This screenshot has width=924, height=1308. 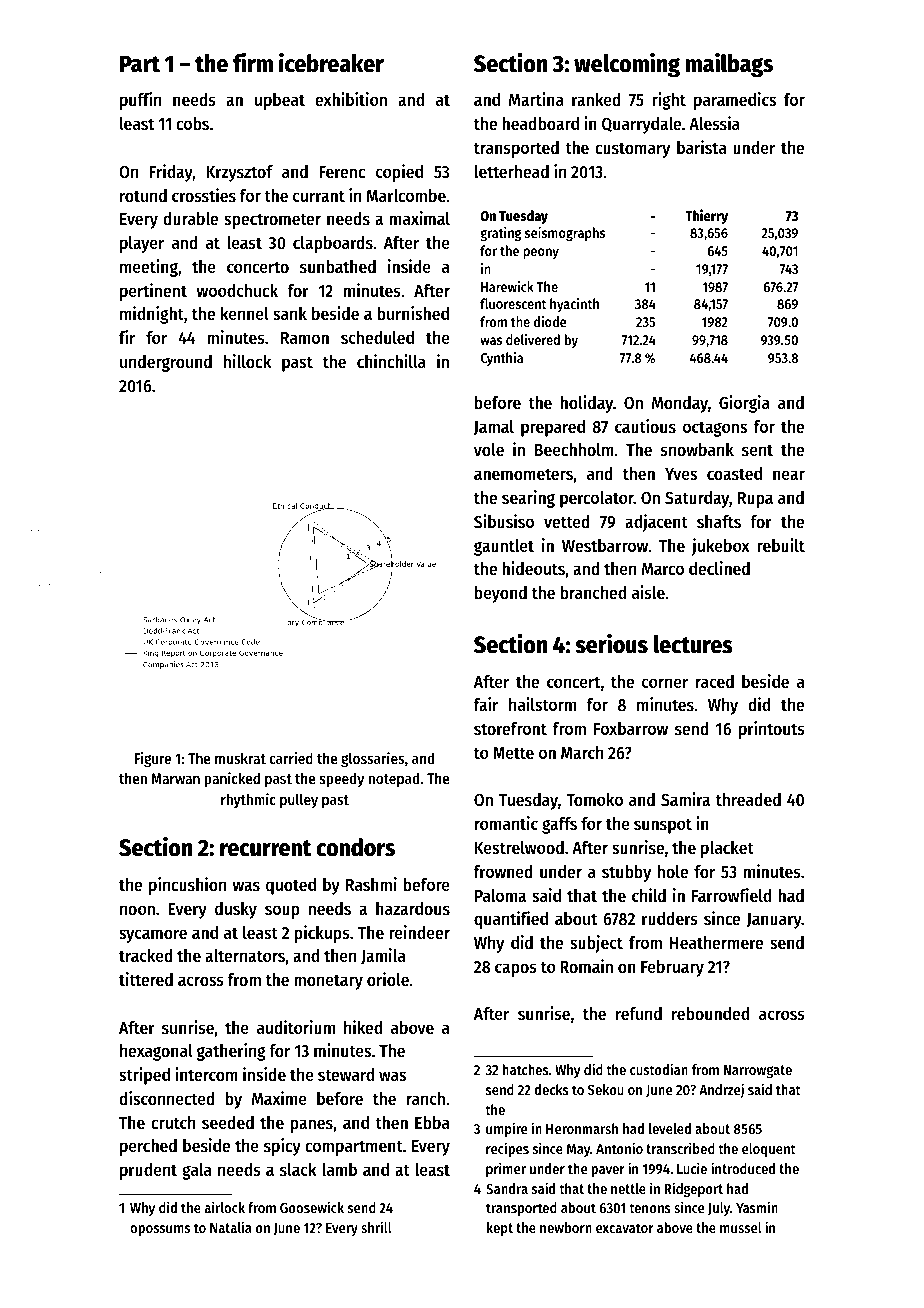 I want to click on hillock, so click(x=247, y=361).
